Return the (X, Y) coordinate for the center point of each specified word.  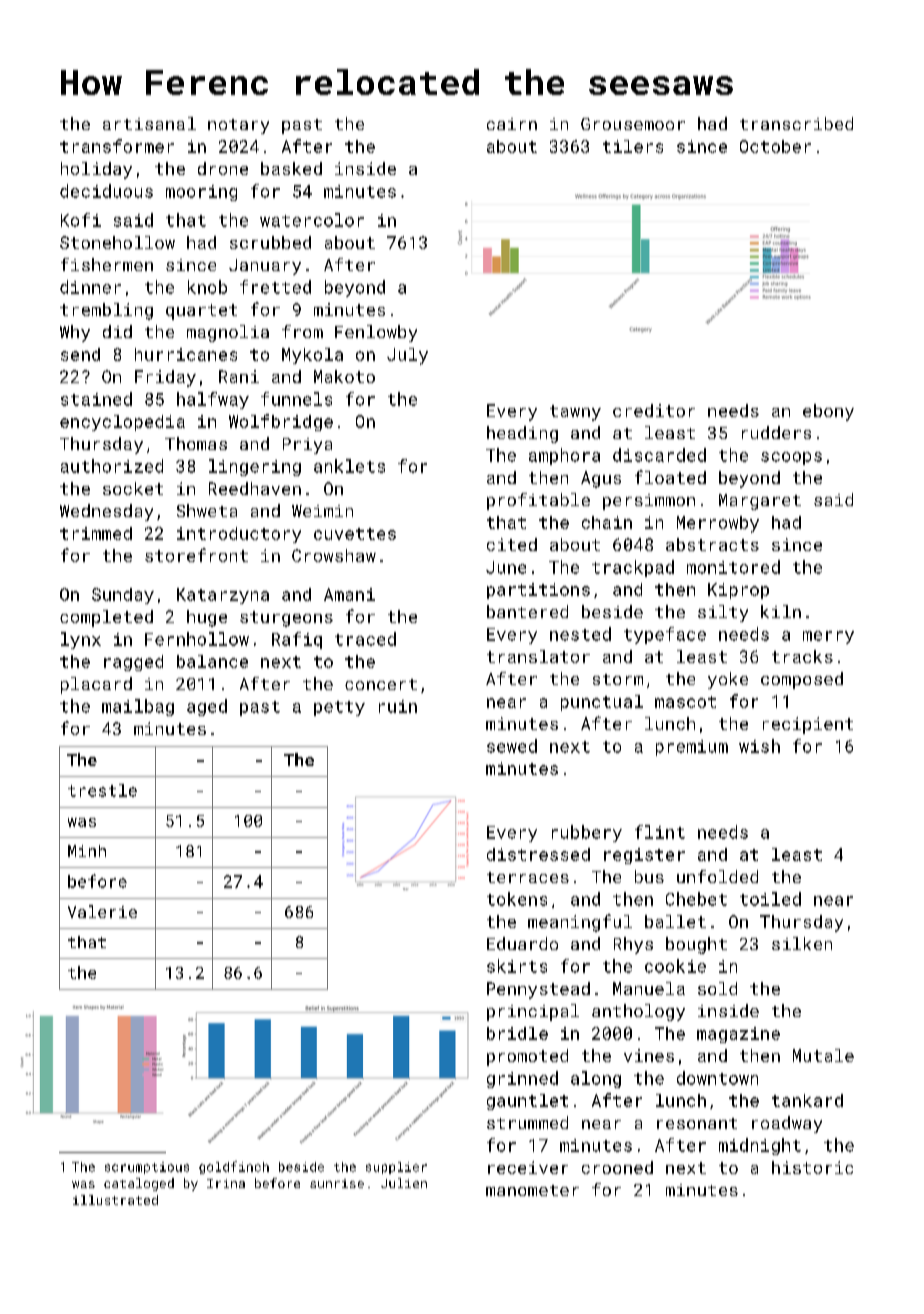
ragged (133, 663)
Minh (87, 851)
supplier (396, 1168)
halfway (213, 400)
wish (759, 746)
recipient (808, 725)
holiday (96, 170)
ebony (828, 412)
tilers (633, 146)
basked (291, 168)
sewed (512, 746)
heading (522, 434)
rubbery (587, 833)
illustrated (115, 1200)
